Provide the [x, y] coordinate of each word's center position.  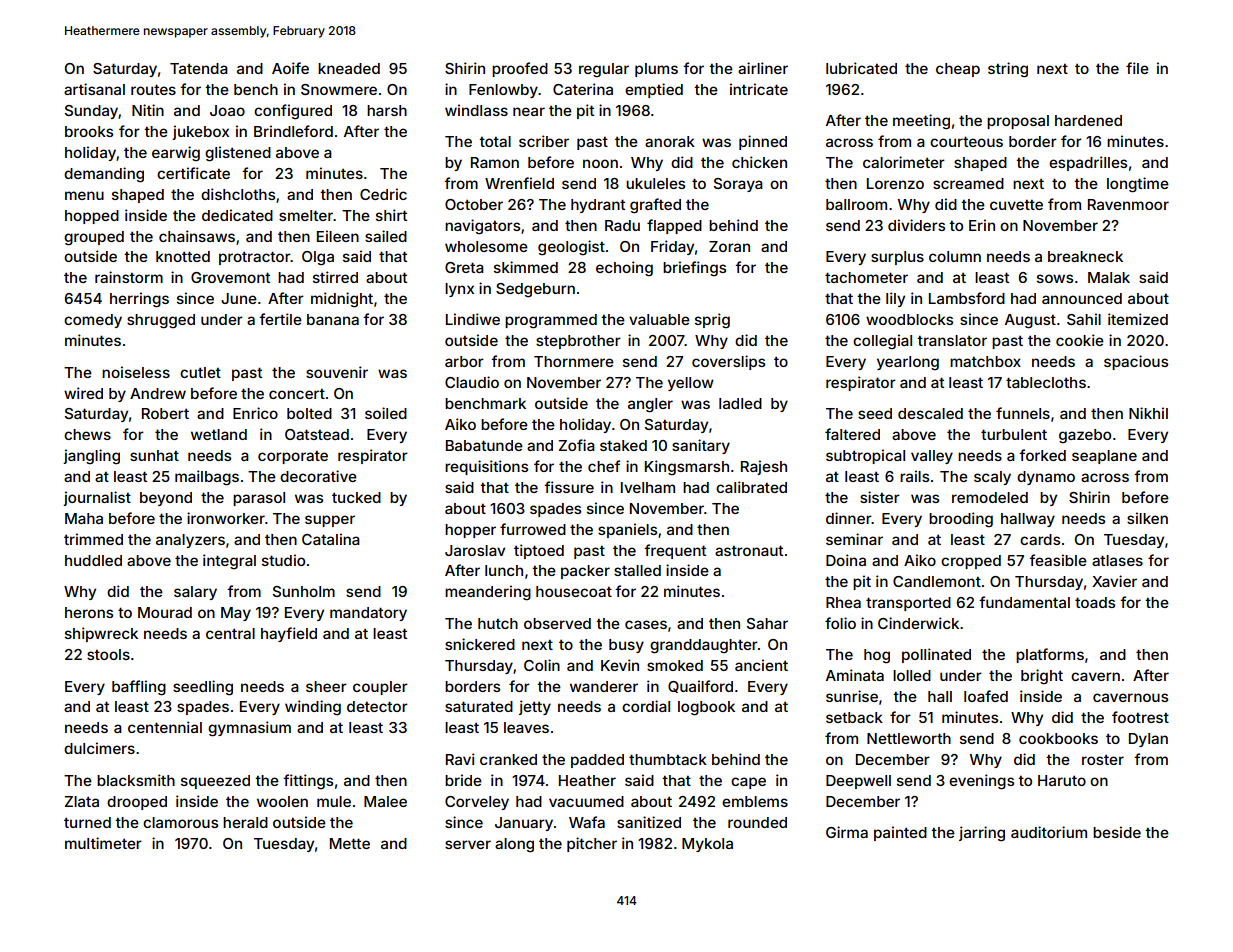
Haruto [1062, 780]
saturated [479, 706]
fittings [308, 782]
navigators [482, 227]
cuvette [1016, 205]
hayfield [289, 634]
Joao [227, 110]
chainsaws [197, 236]
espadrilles [1088, 163]
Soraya [738, 185]
